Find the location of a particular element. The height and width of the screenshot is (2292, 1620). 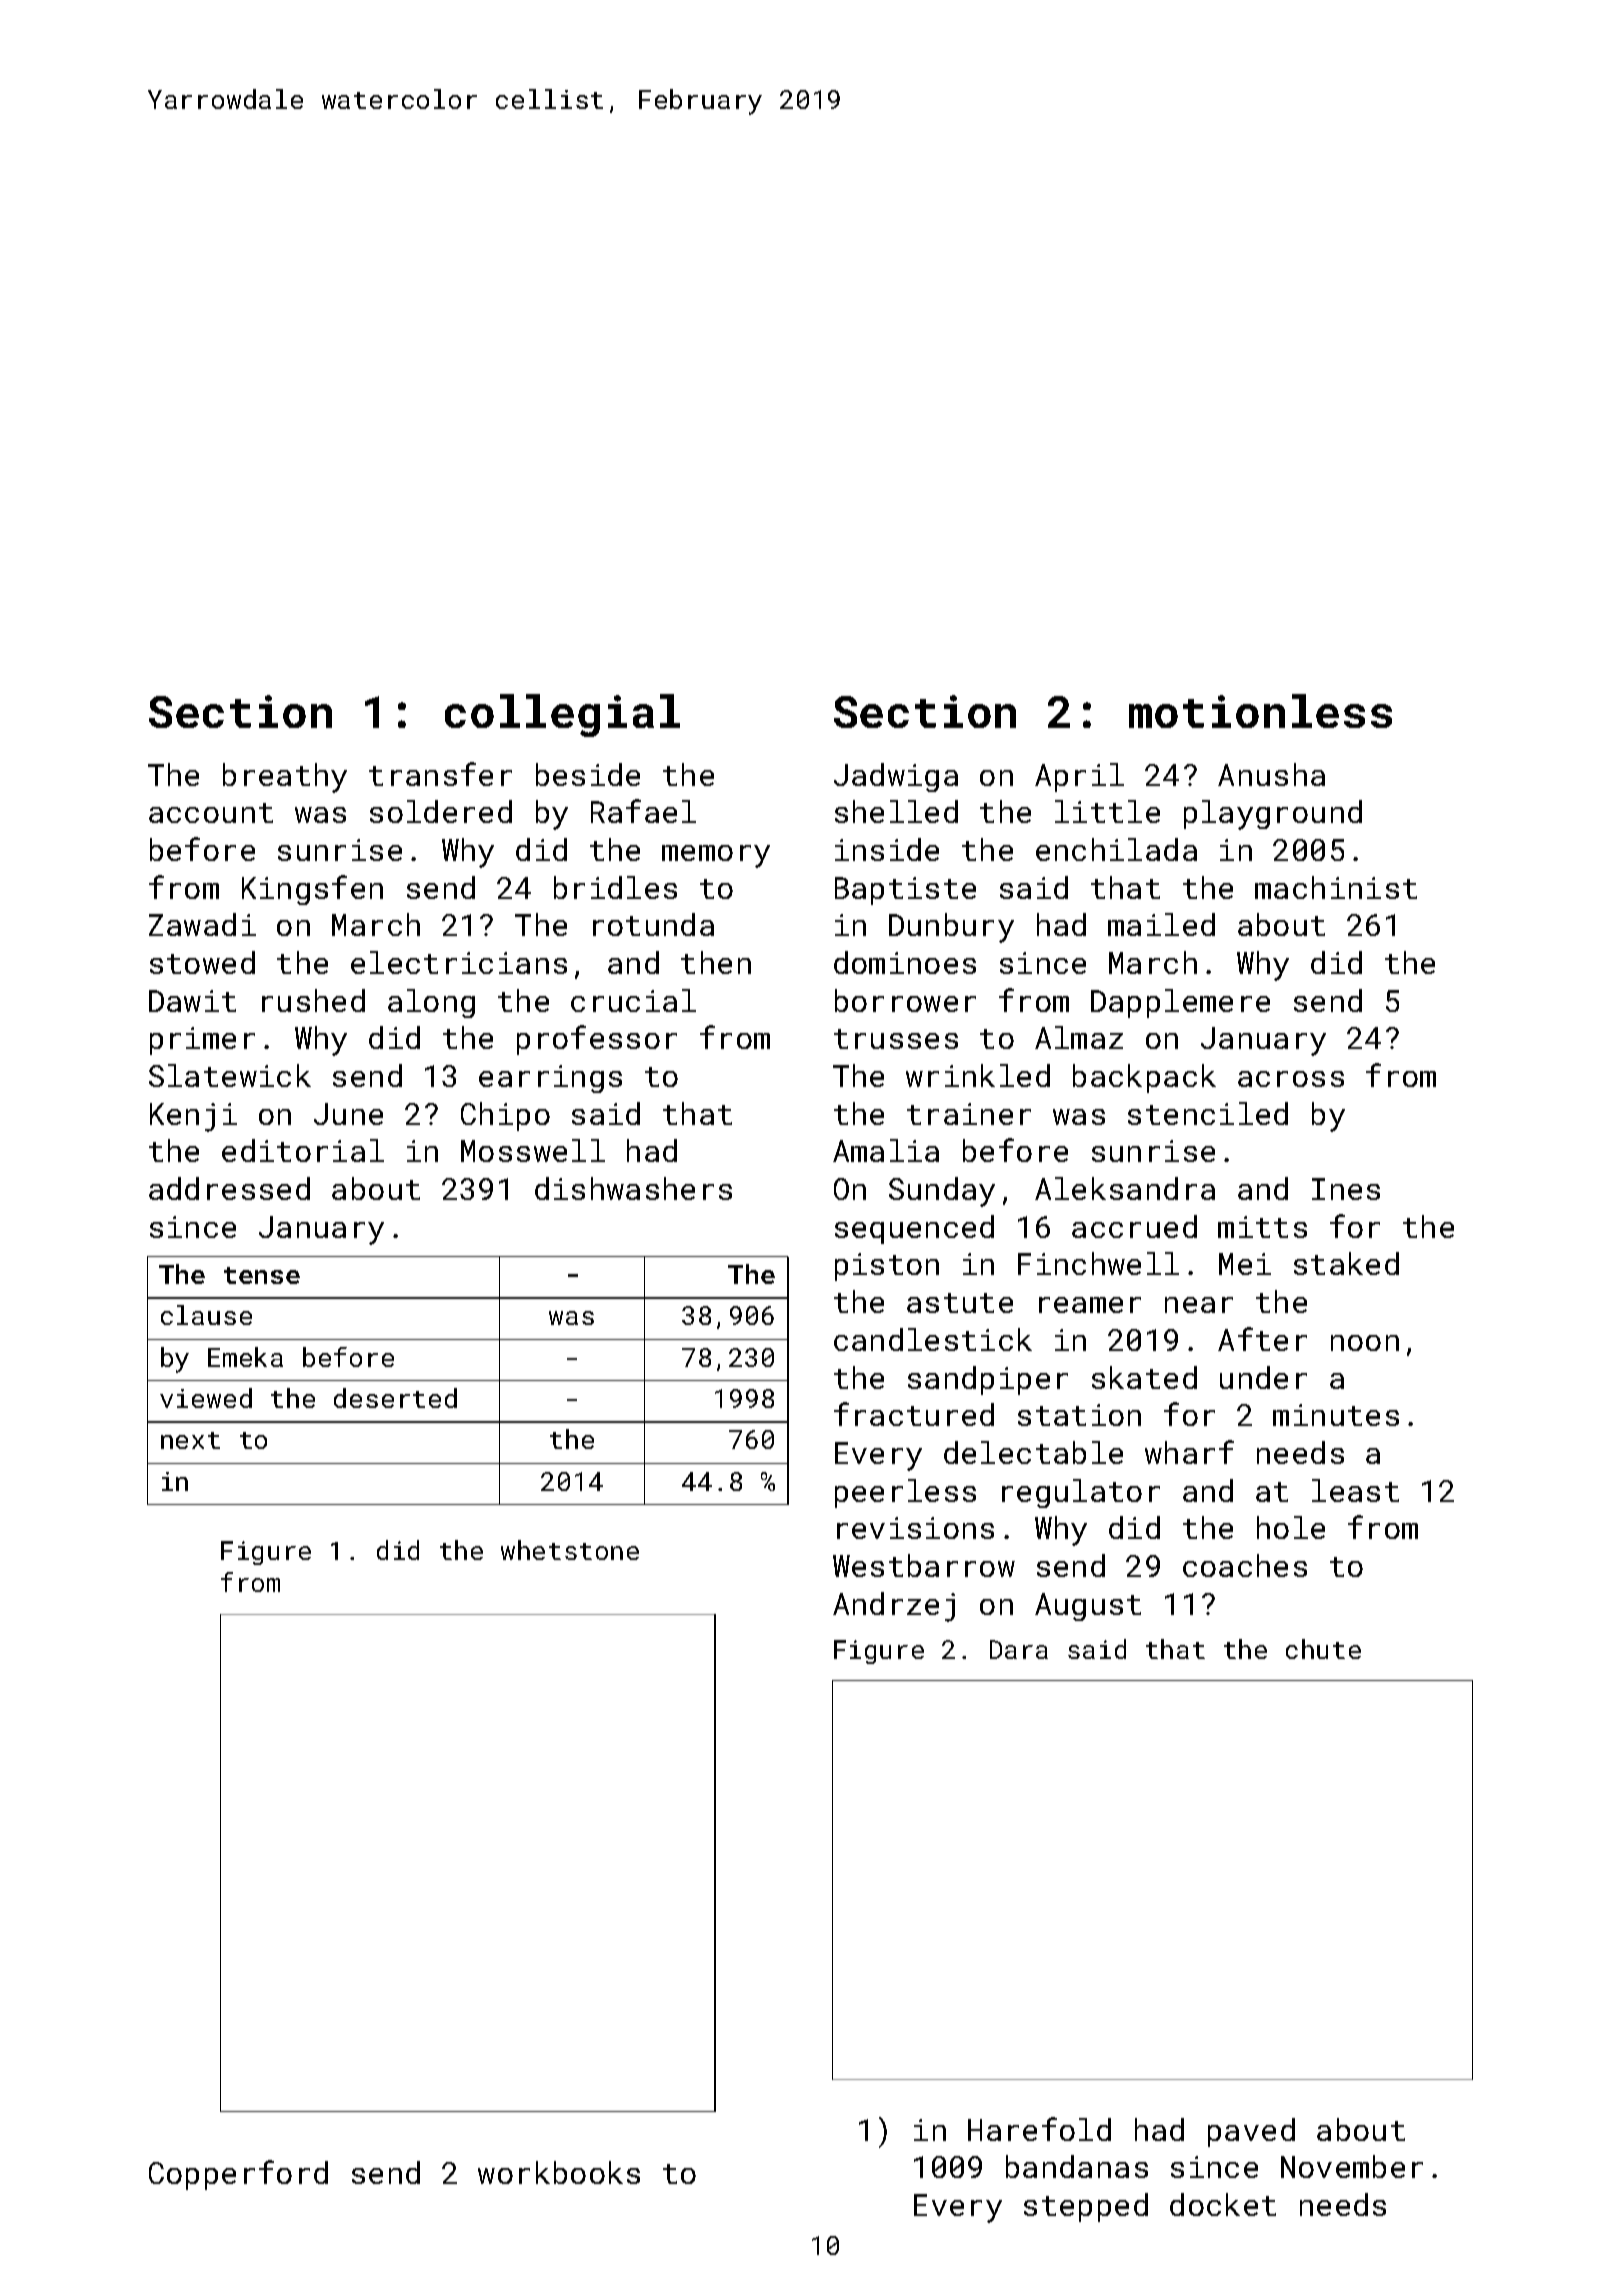

workbooks is located at coordinates (559, 2172).
